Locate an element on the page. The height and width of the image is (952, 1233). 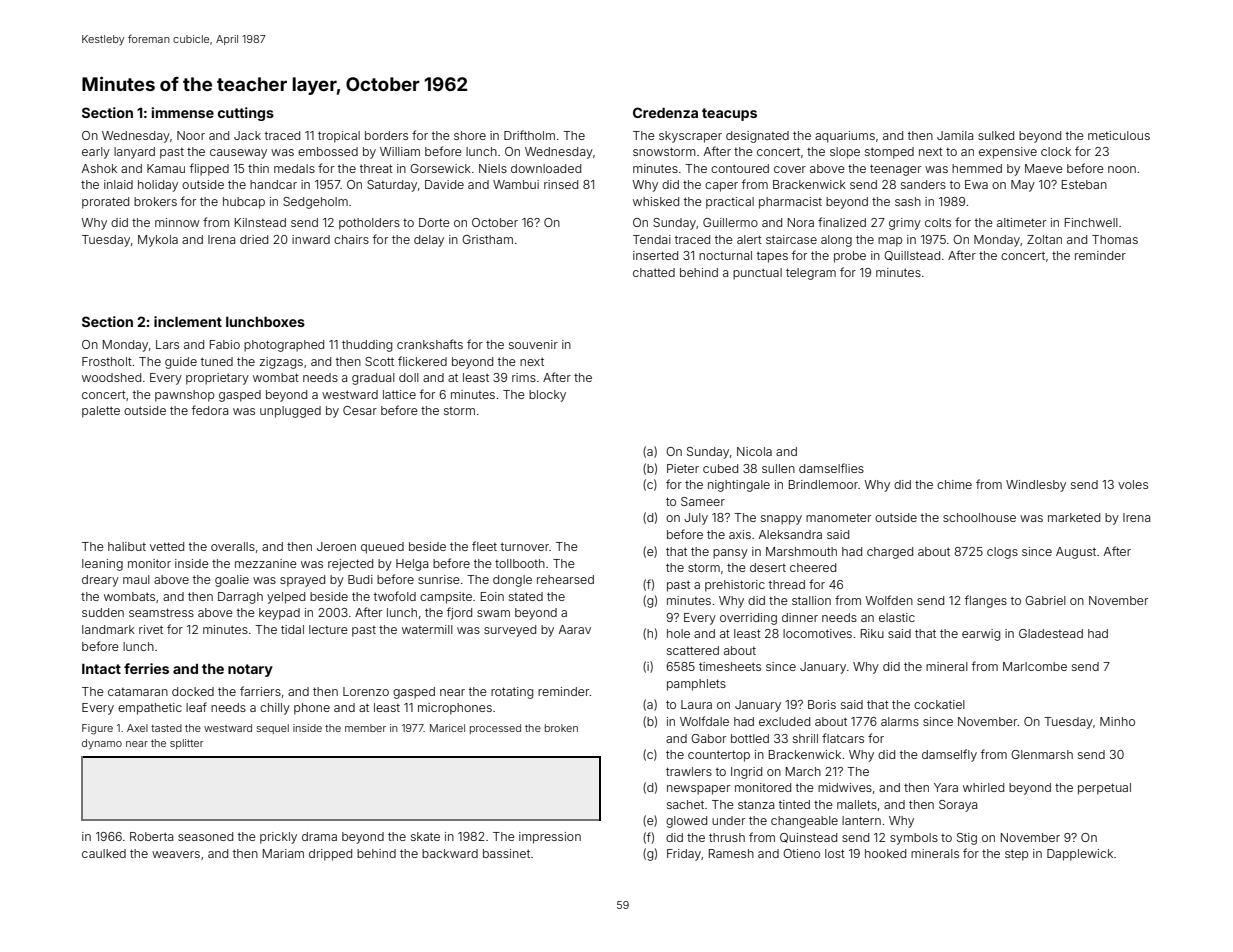
rotating is located at coordinates (512, 693).
